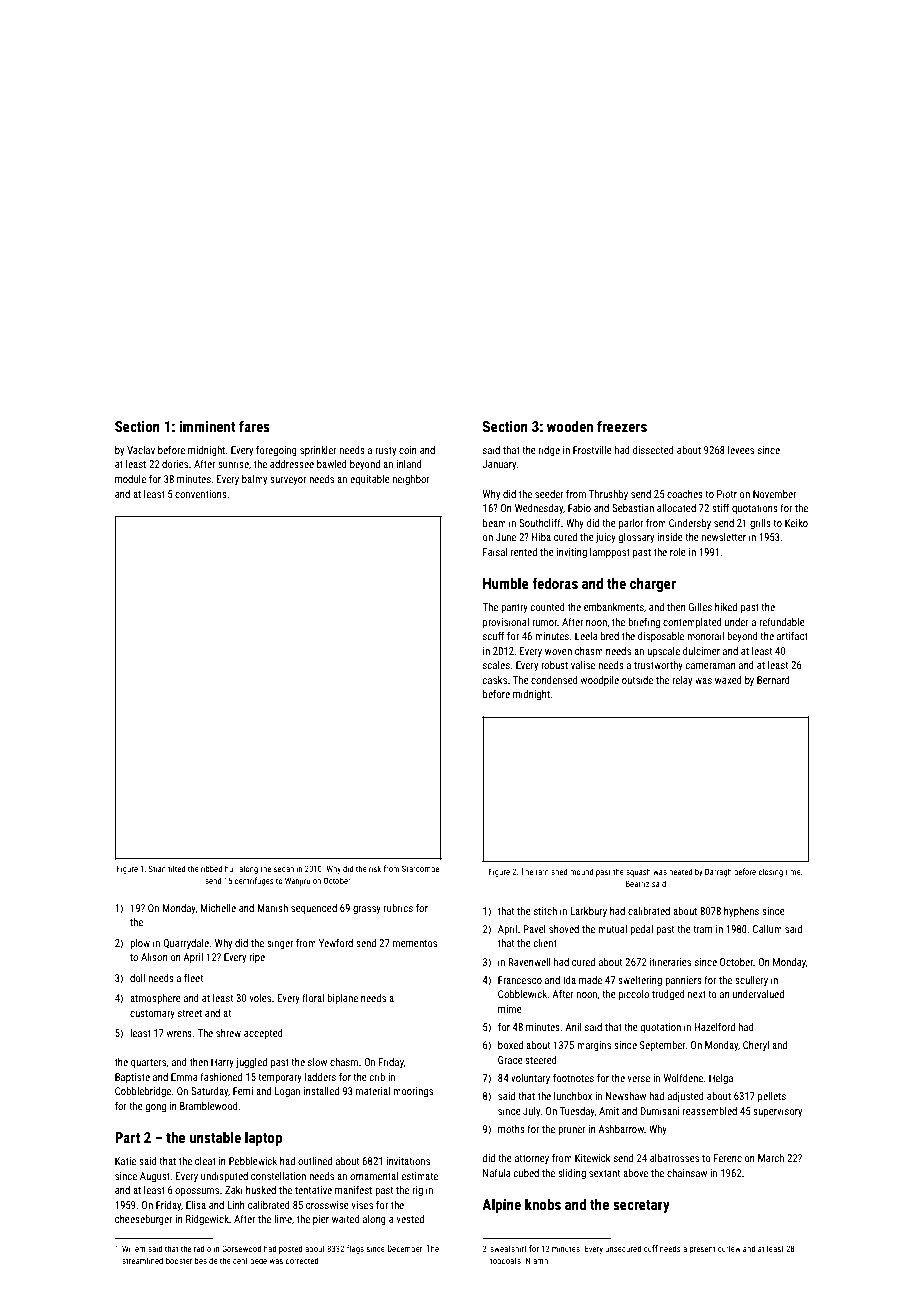 Image resolution: width=924 pixels, height=1308 pixels. I want to click on wrens, so click(179, 1034).
